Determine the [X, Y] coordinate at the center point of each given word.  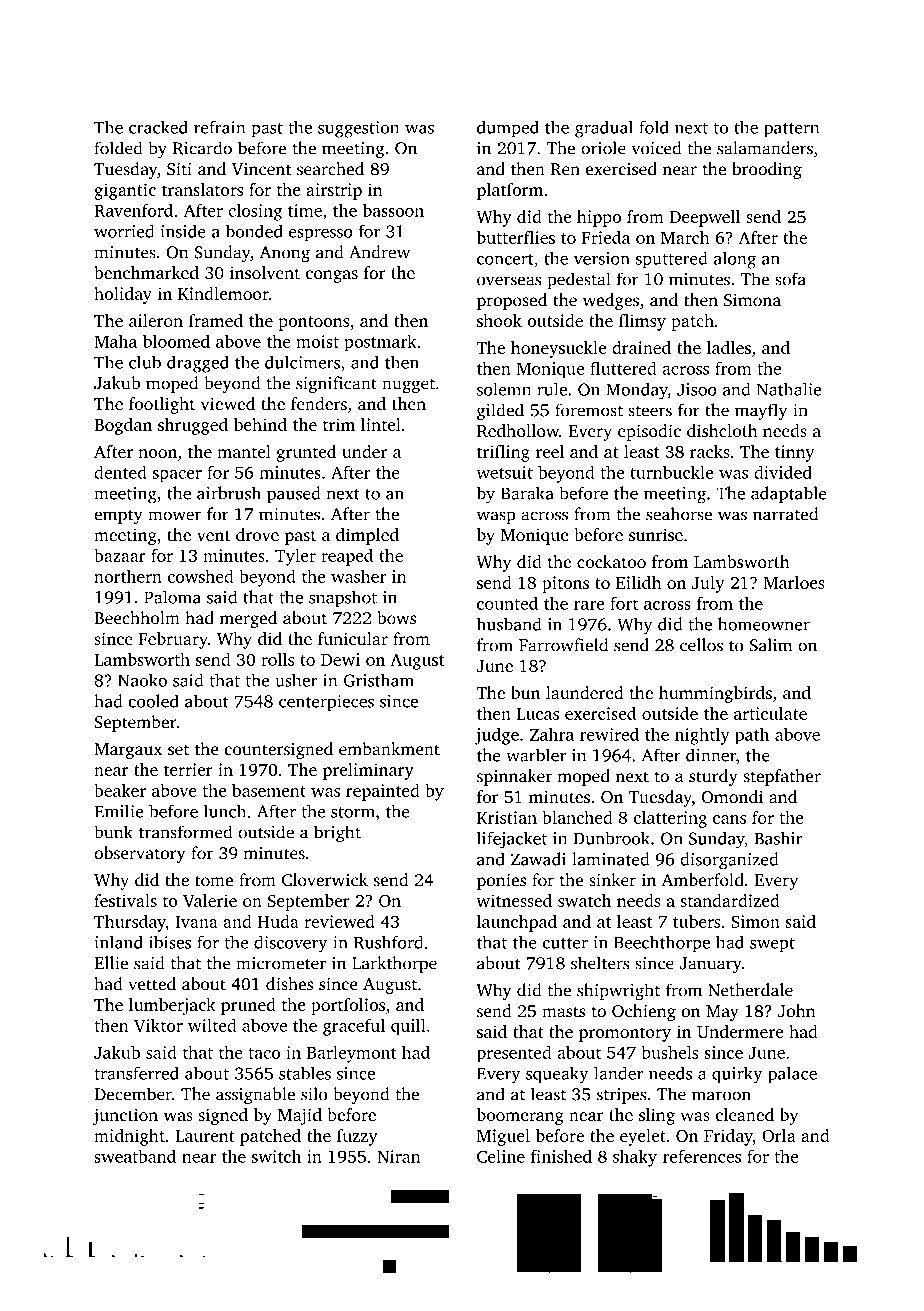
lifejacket [512, 840]
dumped [508, 129]
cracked [158, 127]
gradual [604, 129]
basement [269, 790]
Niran [398, 1156]
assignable [255, 1096]
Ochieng [644, 1012]
